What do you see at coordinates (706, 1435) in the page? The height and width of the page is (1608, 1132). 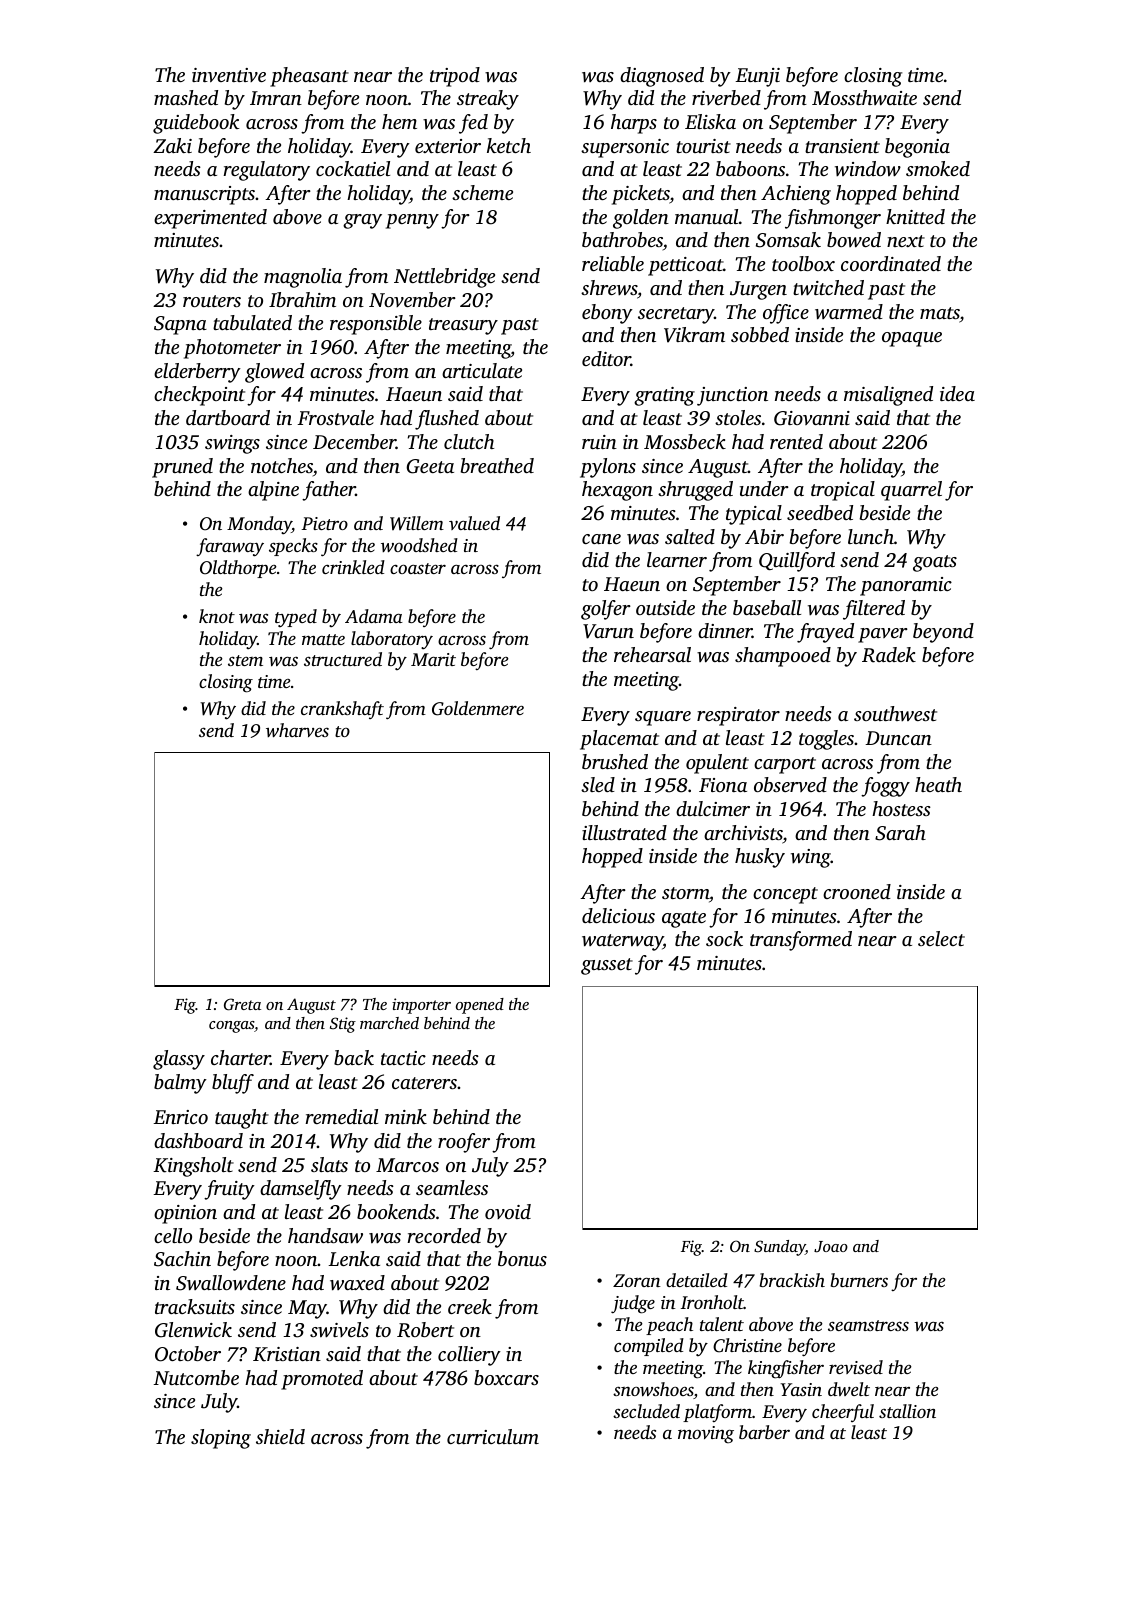 I see `moving` at bounding box center [706, 1435].
